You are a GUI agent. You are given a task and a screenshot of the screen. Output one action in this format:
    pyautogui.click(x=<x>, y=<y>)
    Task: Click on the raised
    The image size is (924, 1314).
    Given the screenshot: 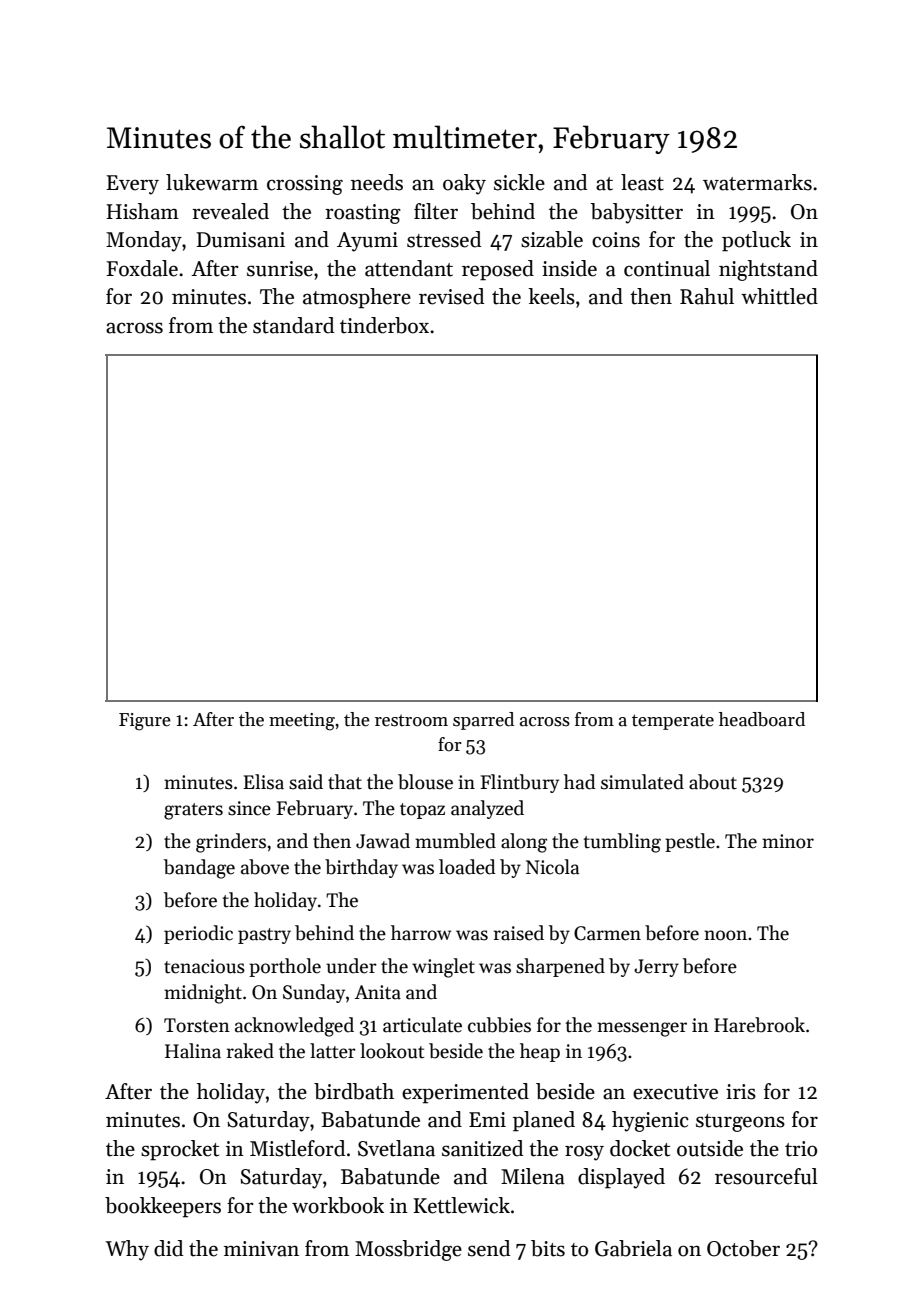 What is the action you would take?
    pyautogui.click(x=519, y=933)
